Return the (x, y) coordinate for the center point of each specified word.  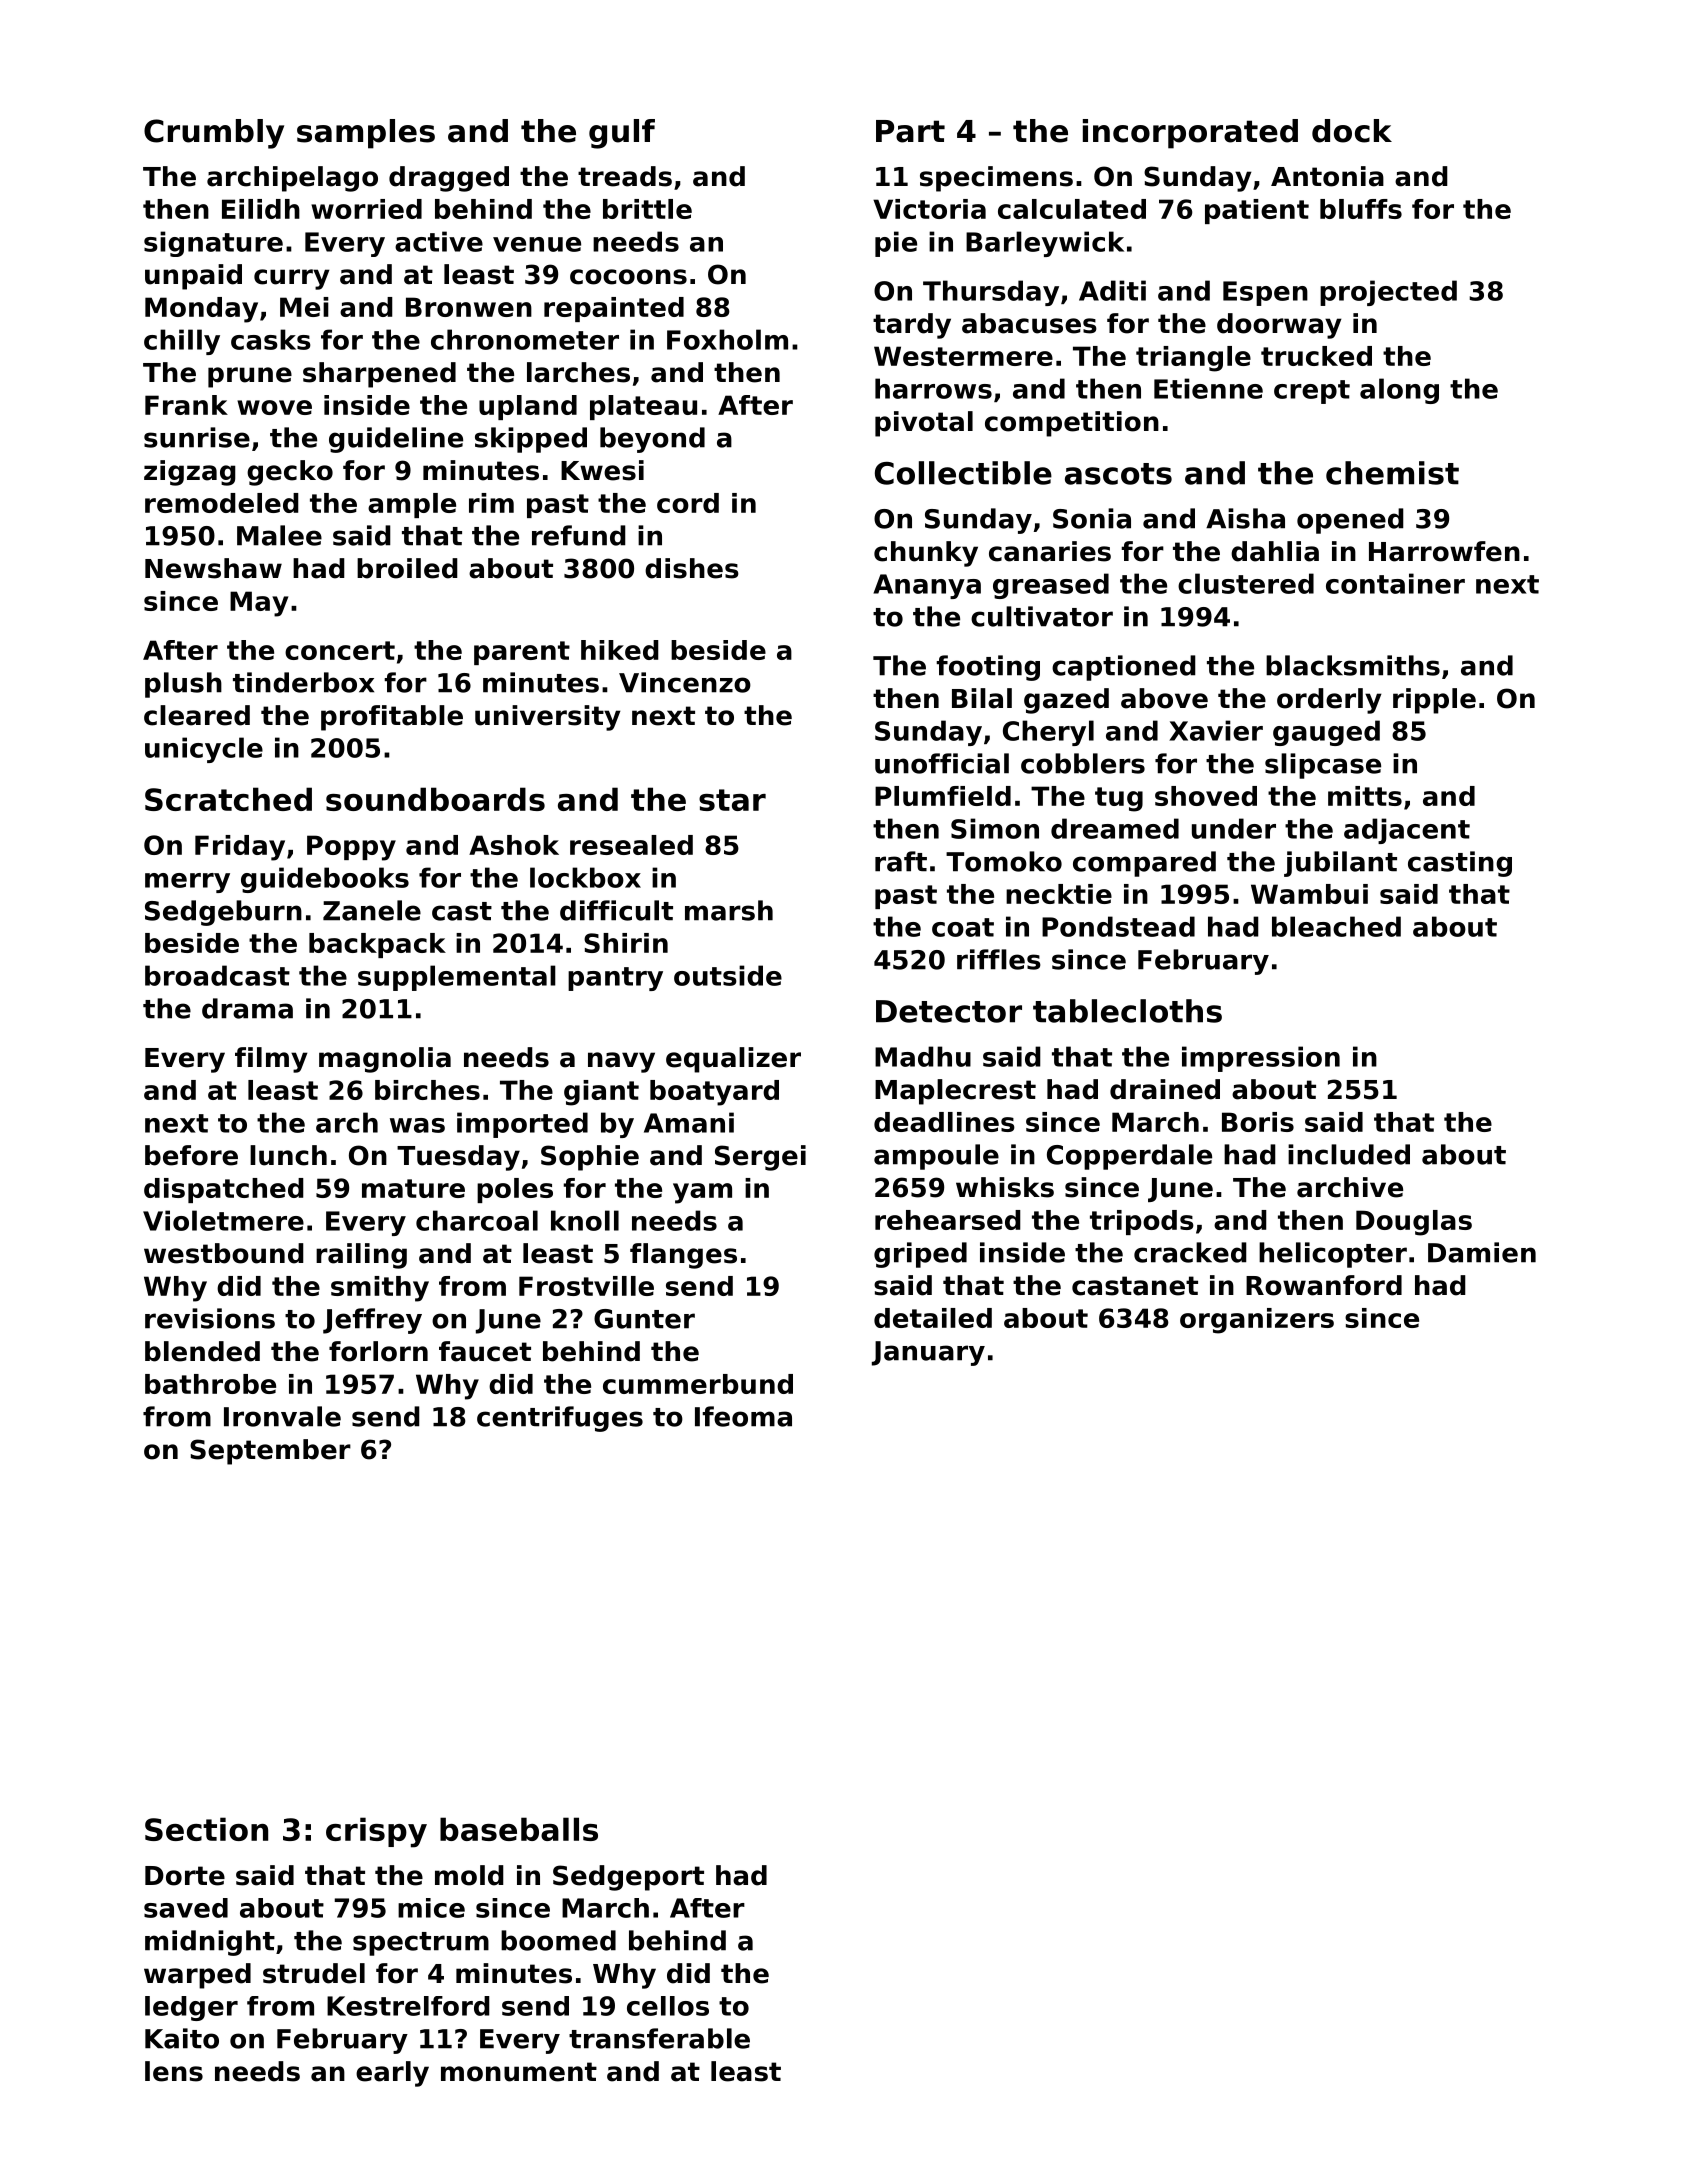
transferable (659, 2038)
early (392, 2074)
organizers (1257, 1321)
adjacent (1407, 831)
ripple (1434, 701)
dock (1352, 131)
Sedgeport (628, 1878)
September (270, 1452)
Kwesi (602, 470)
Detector (949, 1011)
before (191, 1155)
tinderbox (303, 682)
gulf (622, 134)
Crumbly (214, 134)
